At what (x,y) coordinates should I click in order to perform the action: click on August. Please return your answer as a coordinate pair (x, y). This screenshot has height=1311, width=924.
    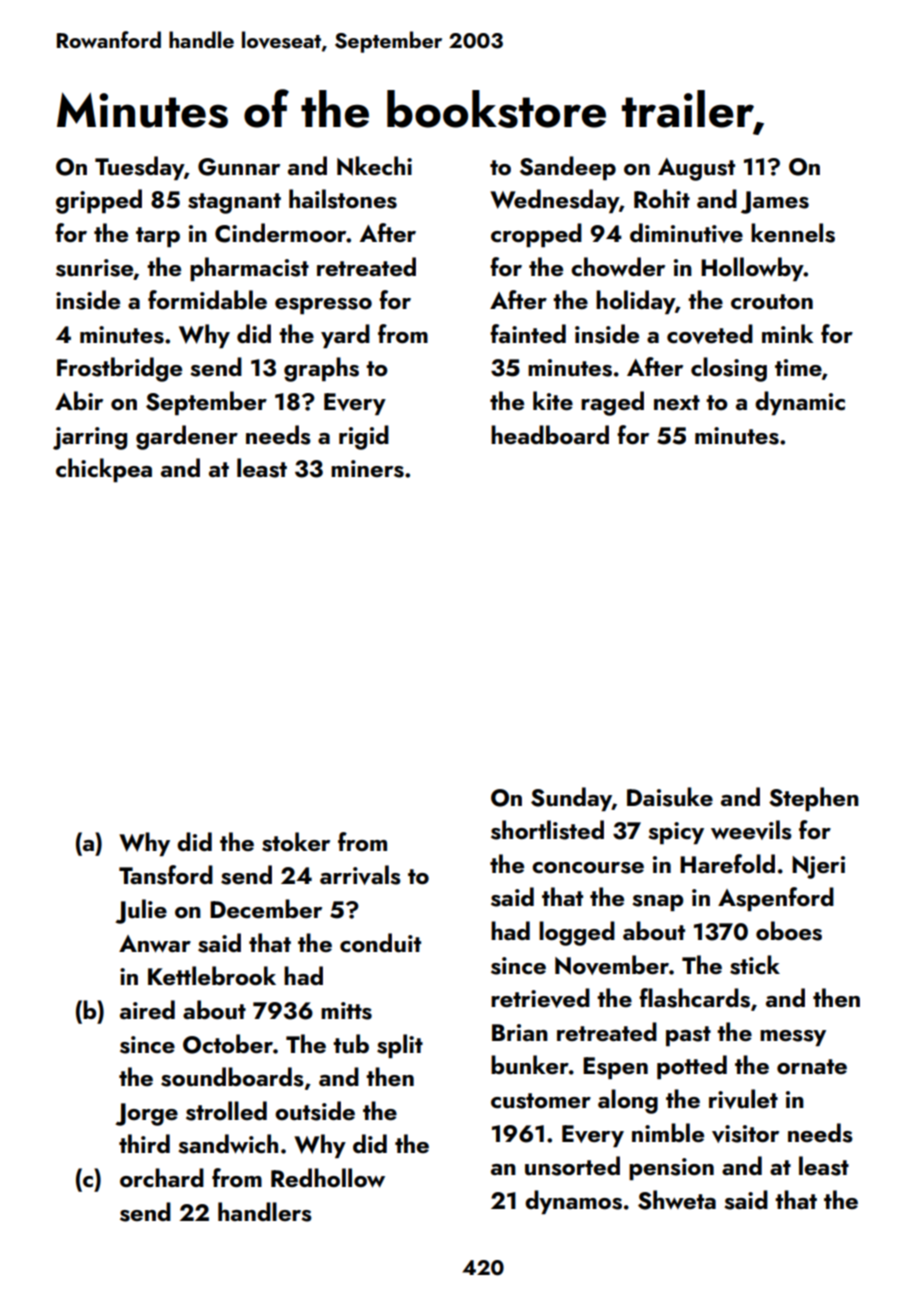
    Looking at the image, I should click on (696, 169).
